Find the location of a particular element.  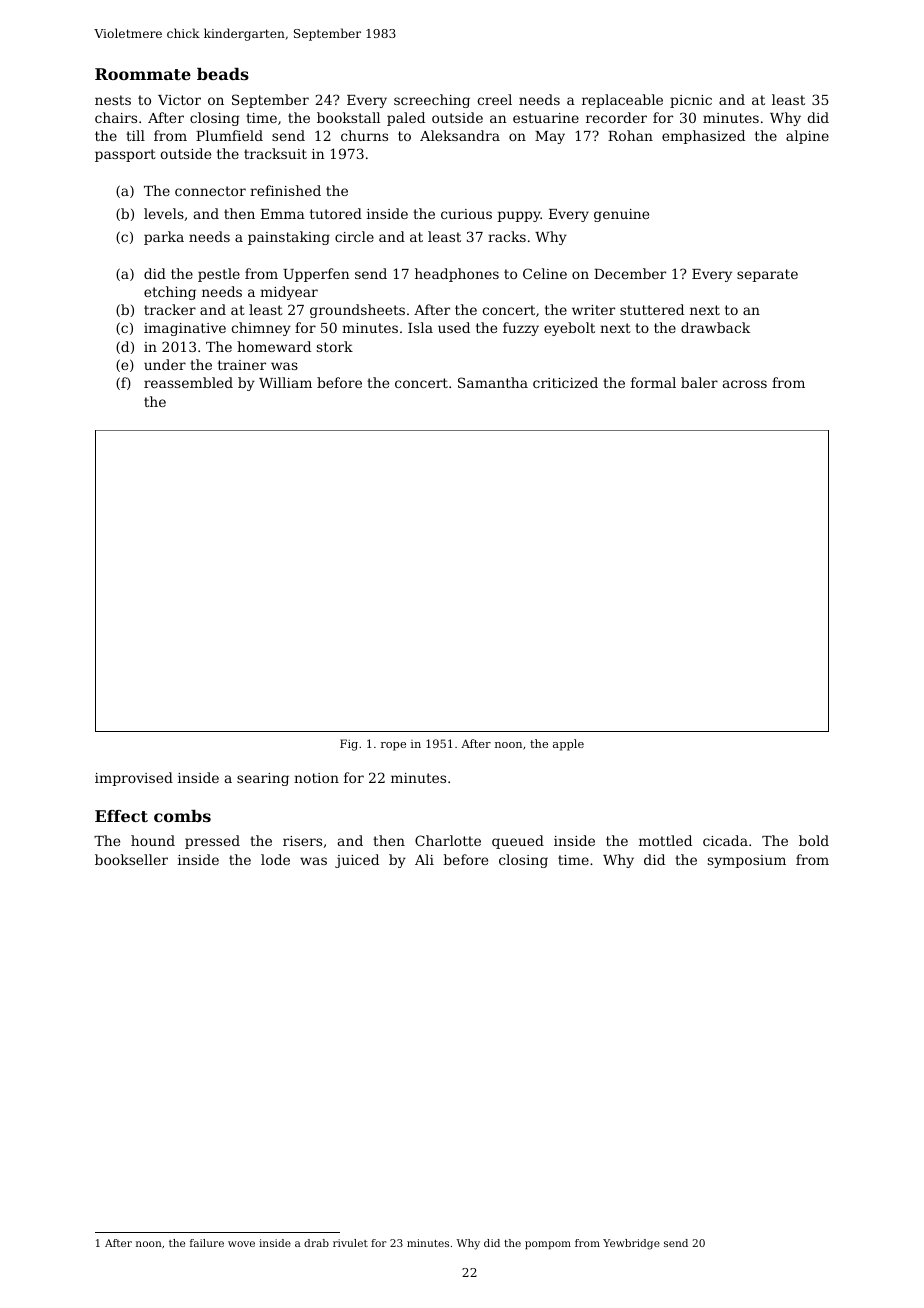

till is located at coordinates (135, 135).
